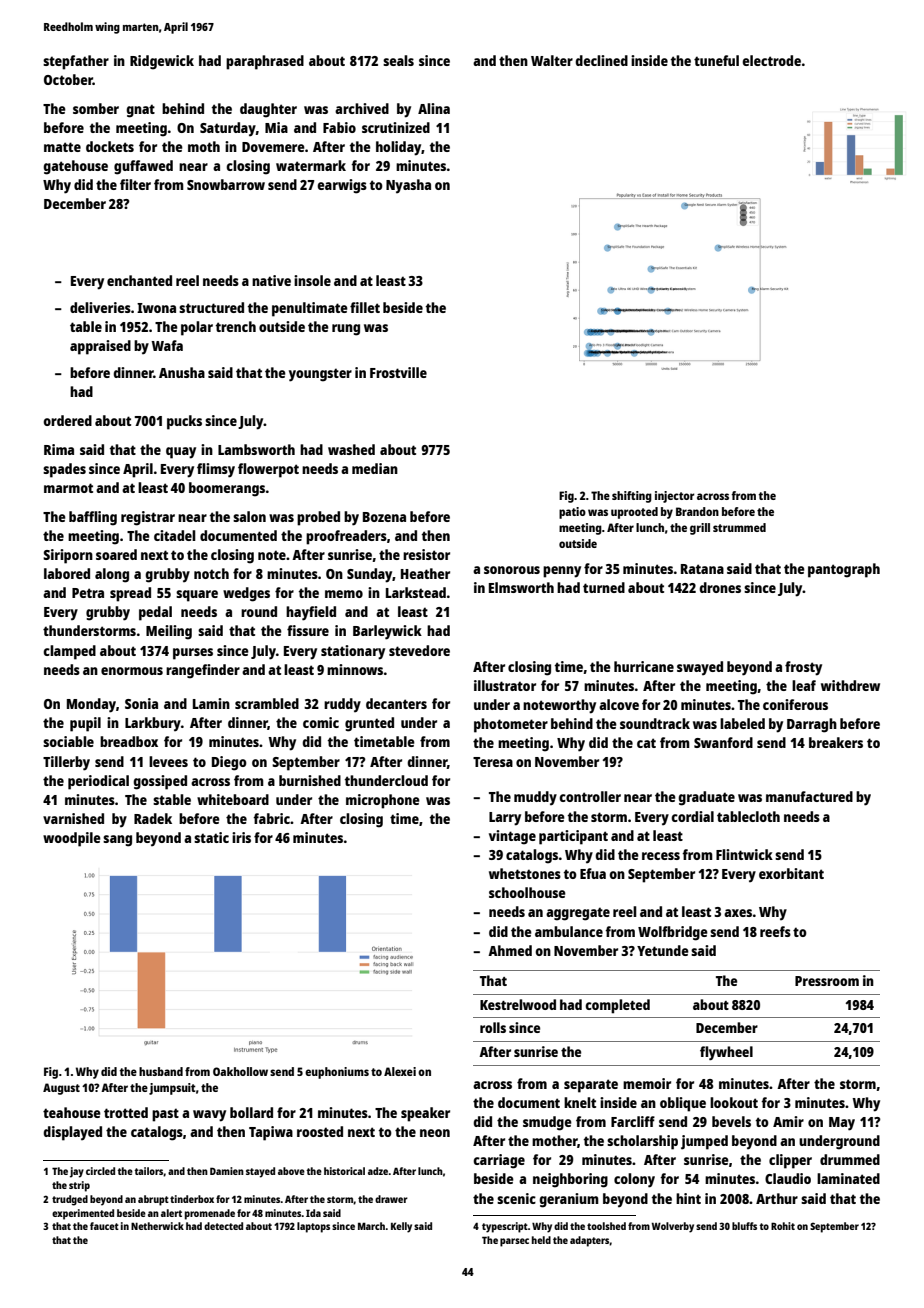  Describe the element at coordinates (739, 527) in the page. I see `strummed` at that location.
